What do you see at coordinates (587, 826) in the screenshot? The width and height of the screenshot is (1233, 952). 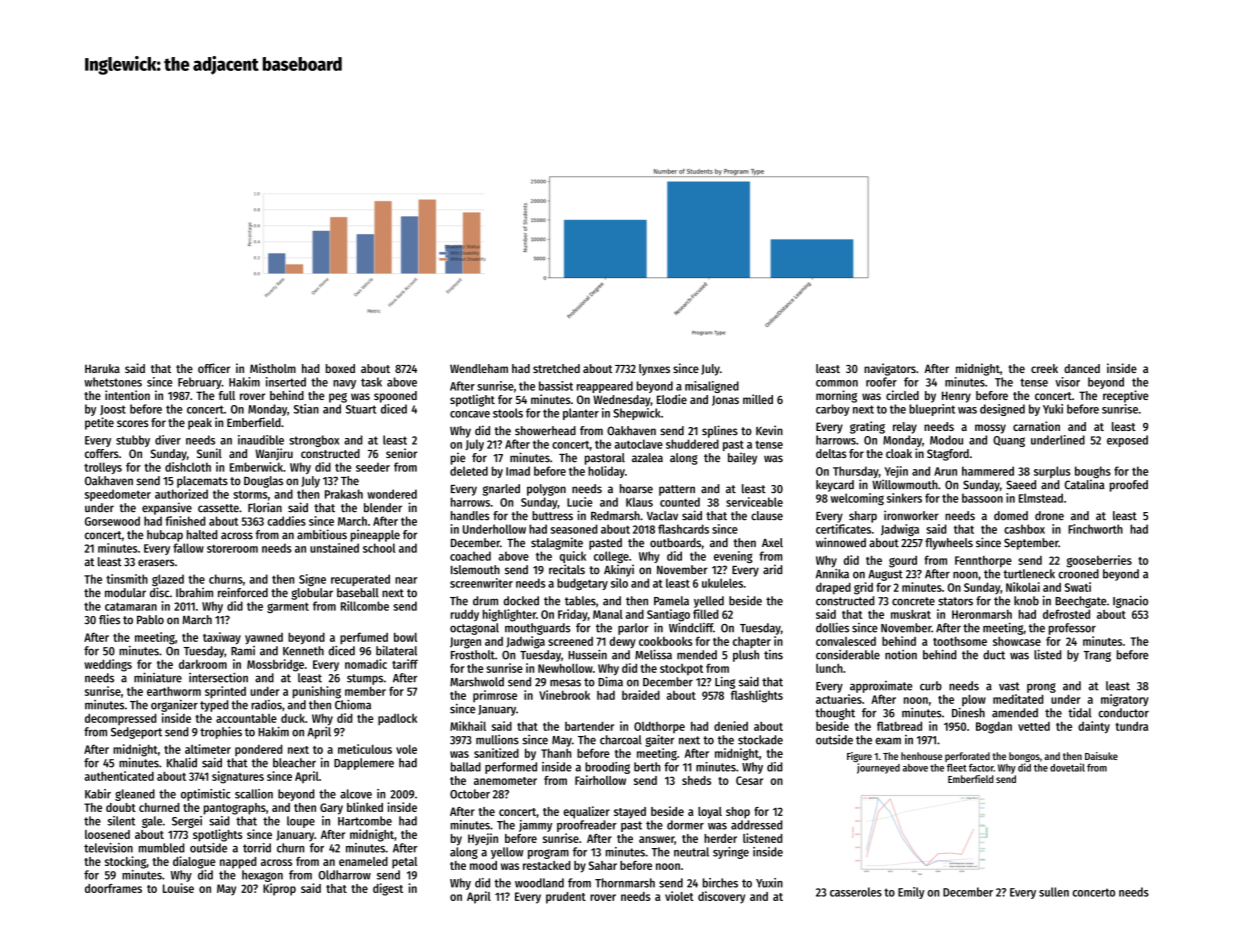 I see `proofreader` at bounding box center [587, 826].
